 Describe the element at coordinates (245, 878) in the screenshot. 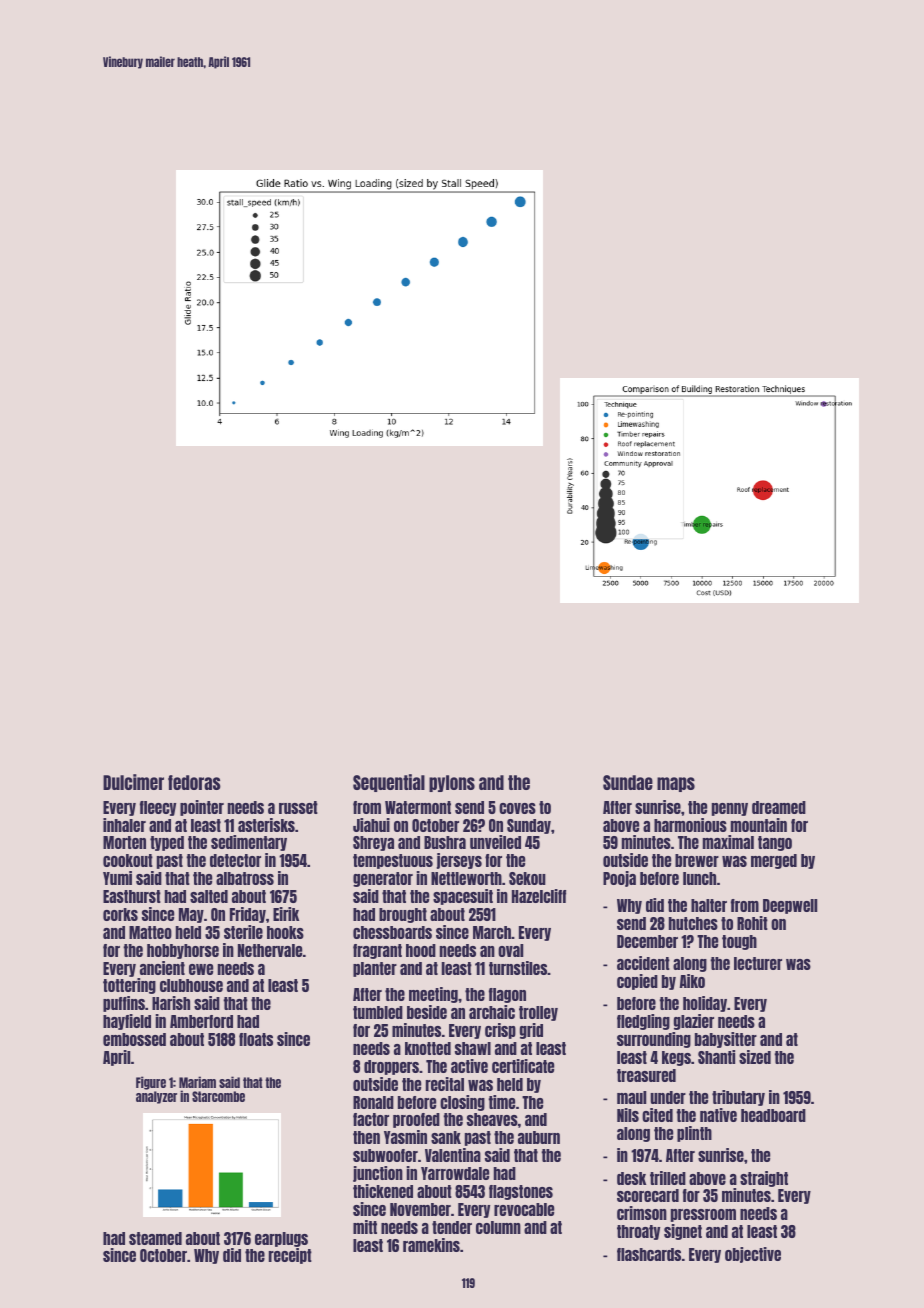

I see `albatross` at that location.
